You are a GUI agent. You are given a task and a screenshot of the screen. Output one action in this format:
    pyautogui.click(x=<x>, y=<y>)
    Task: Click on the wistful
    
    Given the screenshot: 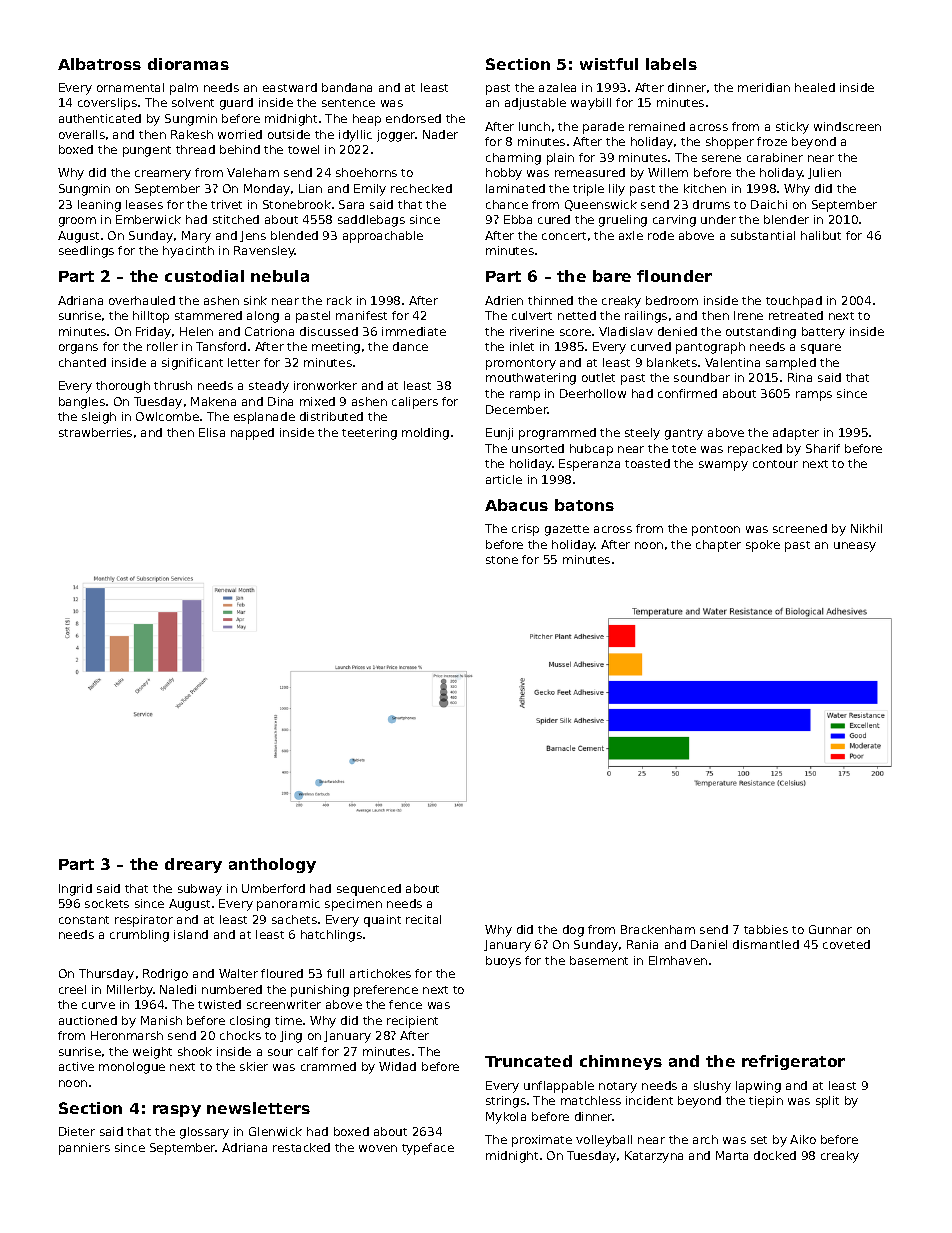 What is the action you would take?
    pyautogui.click(x=609, y=64)
